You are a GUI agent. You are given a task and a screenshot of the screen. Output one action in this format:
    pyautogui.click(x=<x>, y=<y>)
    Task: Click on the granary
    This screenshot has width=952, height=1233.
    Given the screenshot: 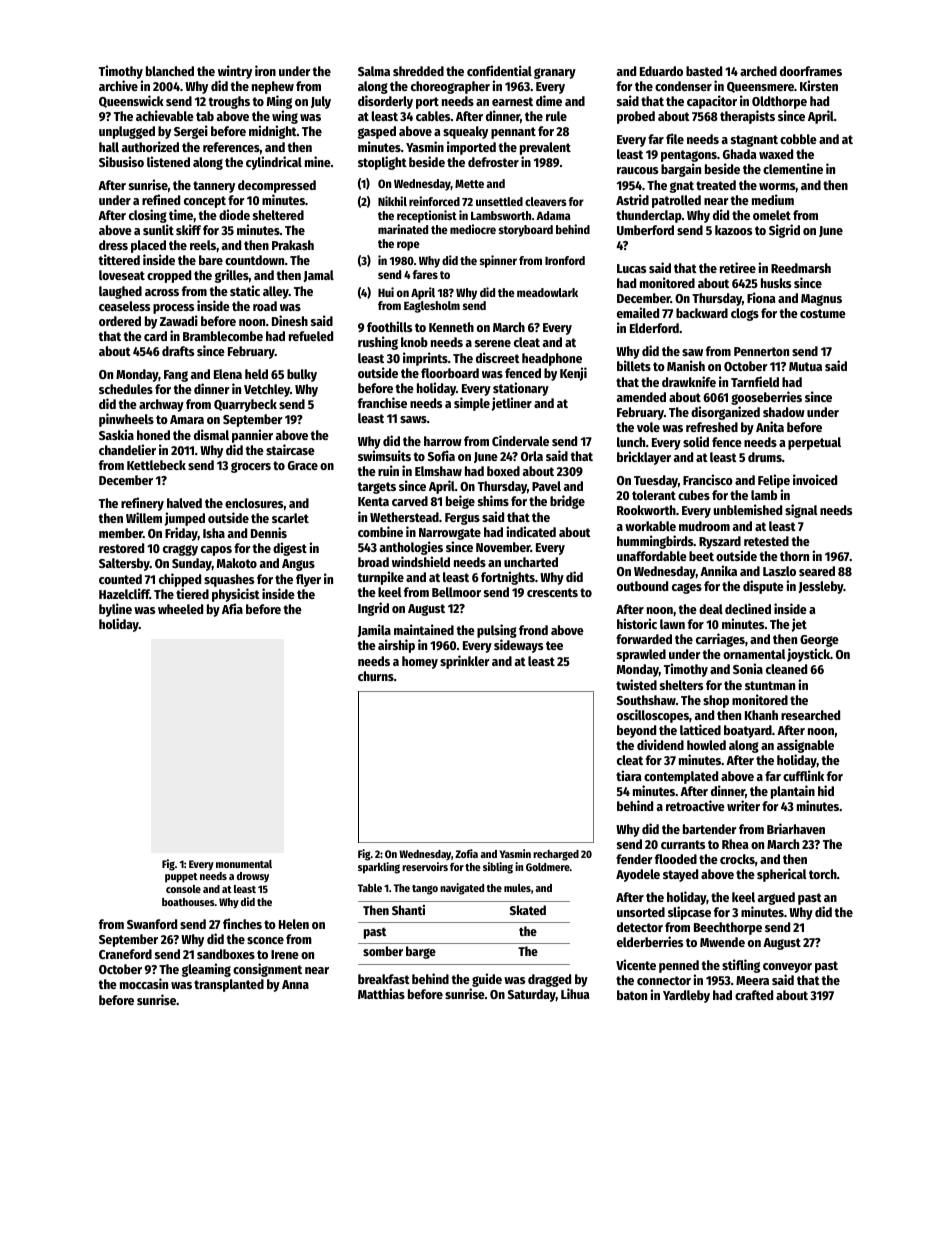 What is the action you would take?
    pyautogui.click(x=555, y=73)
